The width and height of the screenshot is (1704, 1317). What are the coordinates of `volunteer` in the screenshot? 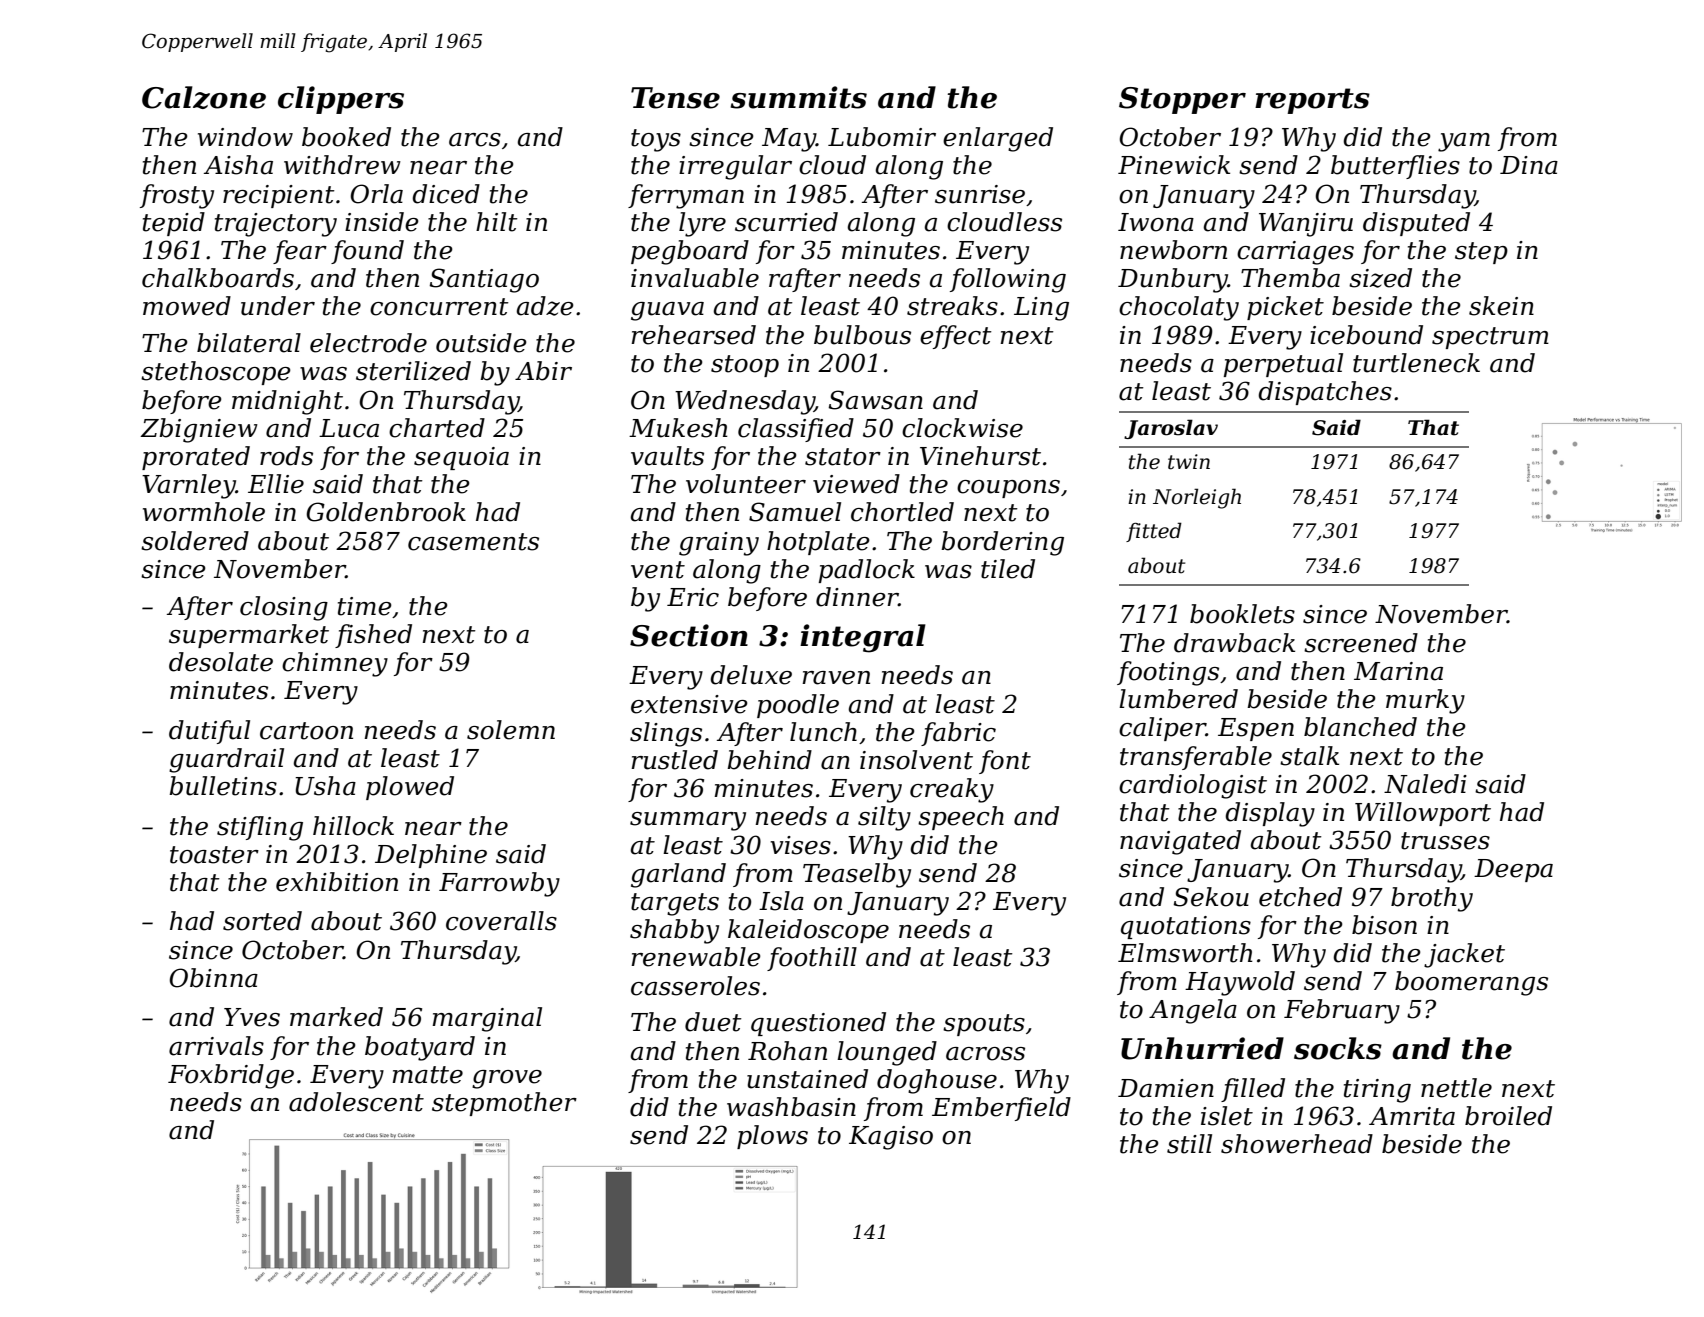 It's located at (746, 484).
